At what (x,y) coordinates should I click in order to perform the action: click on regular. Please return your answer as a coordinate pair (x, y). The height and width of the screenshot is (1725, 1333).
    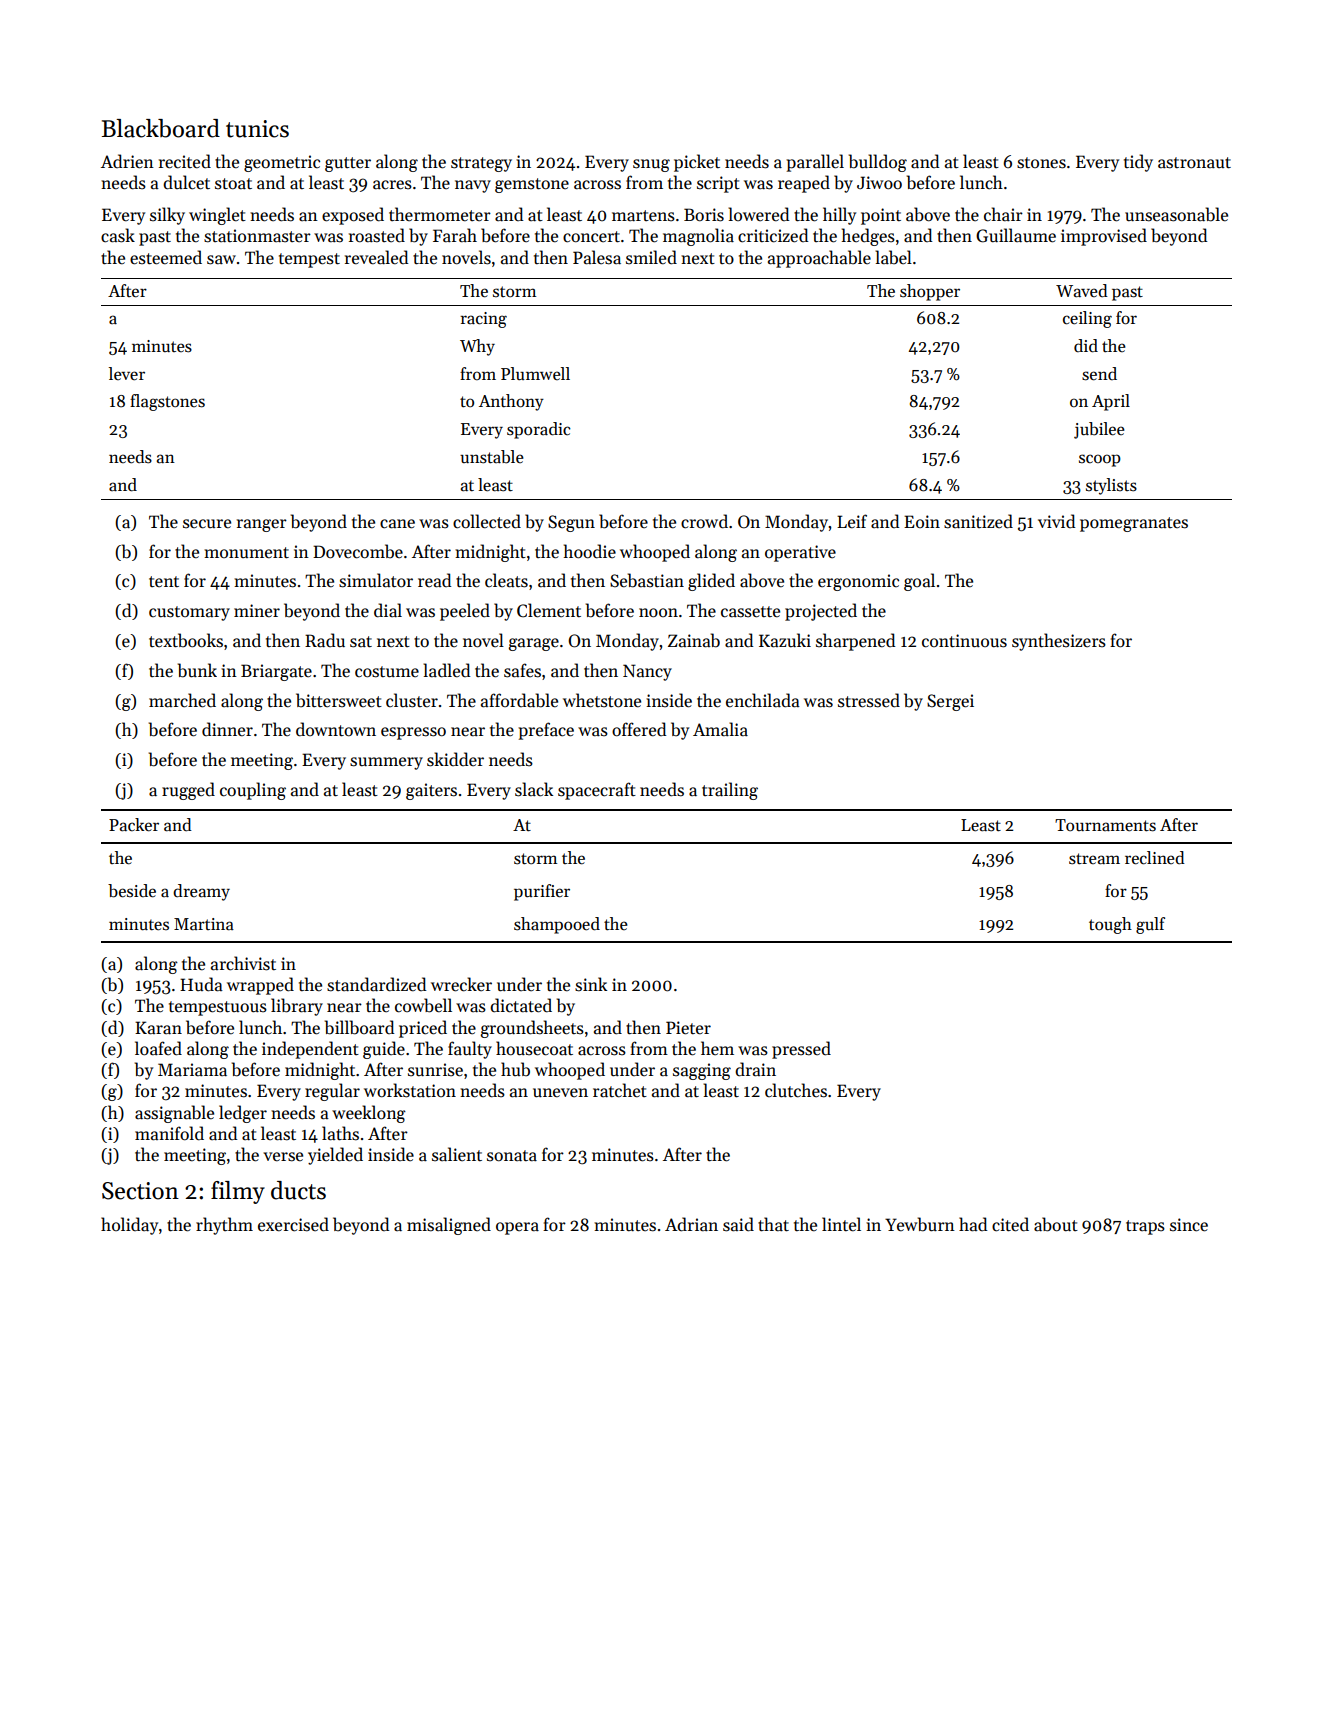
    Looking at the image, I should click on (332, 1092).
